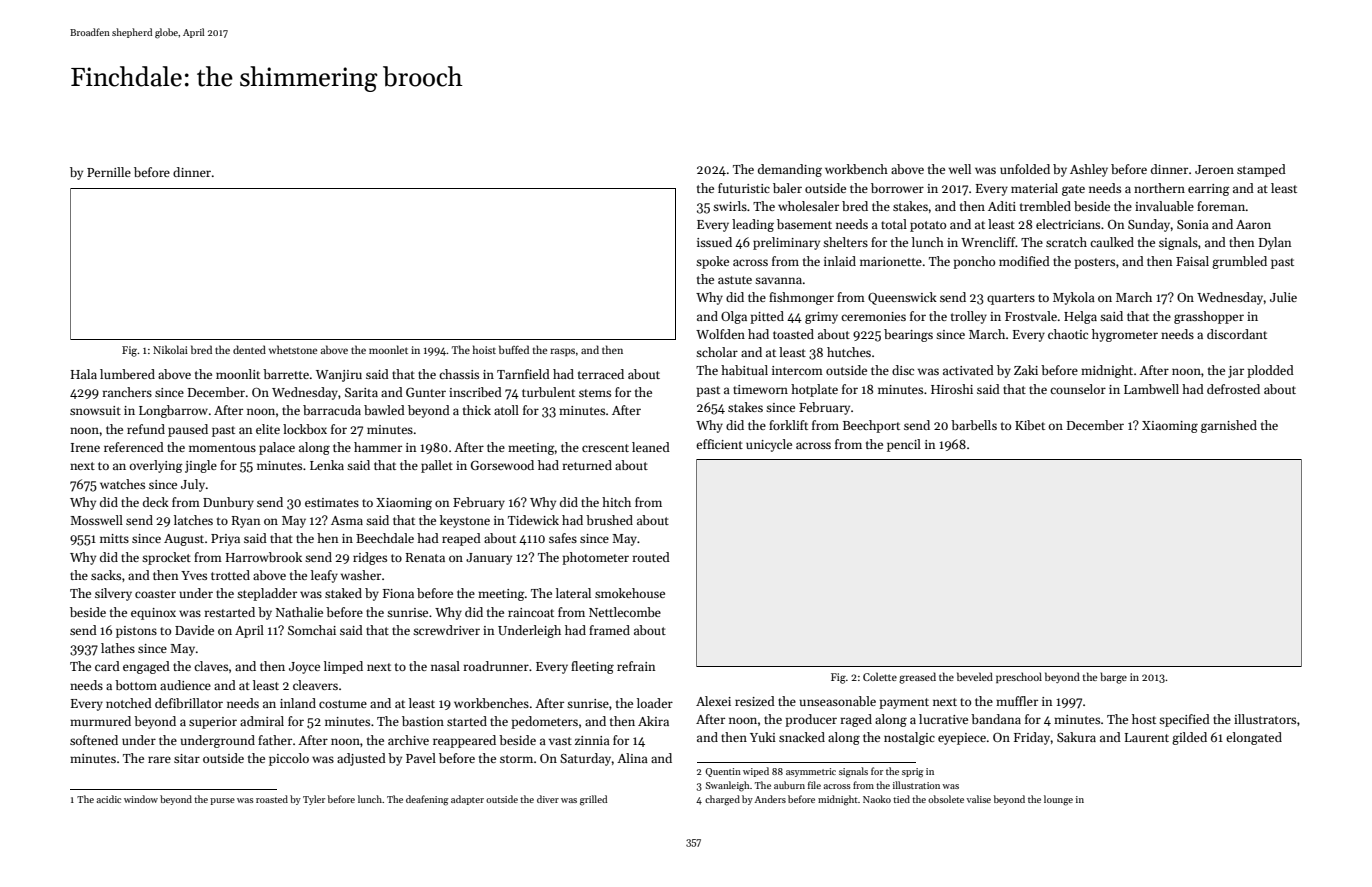  Describe the element at coordinates (1265, 719) in the document. I see `illustrators` at that location.
